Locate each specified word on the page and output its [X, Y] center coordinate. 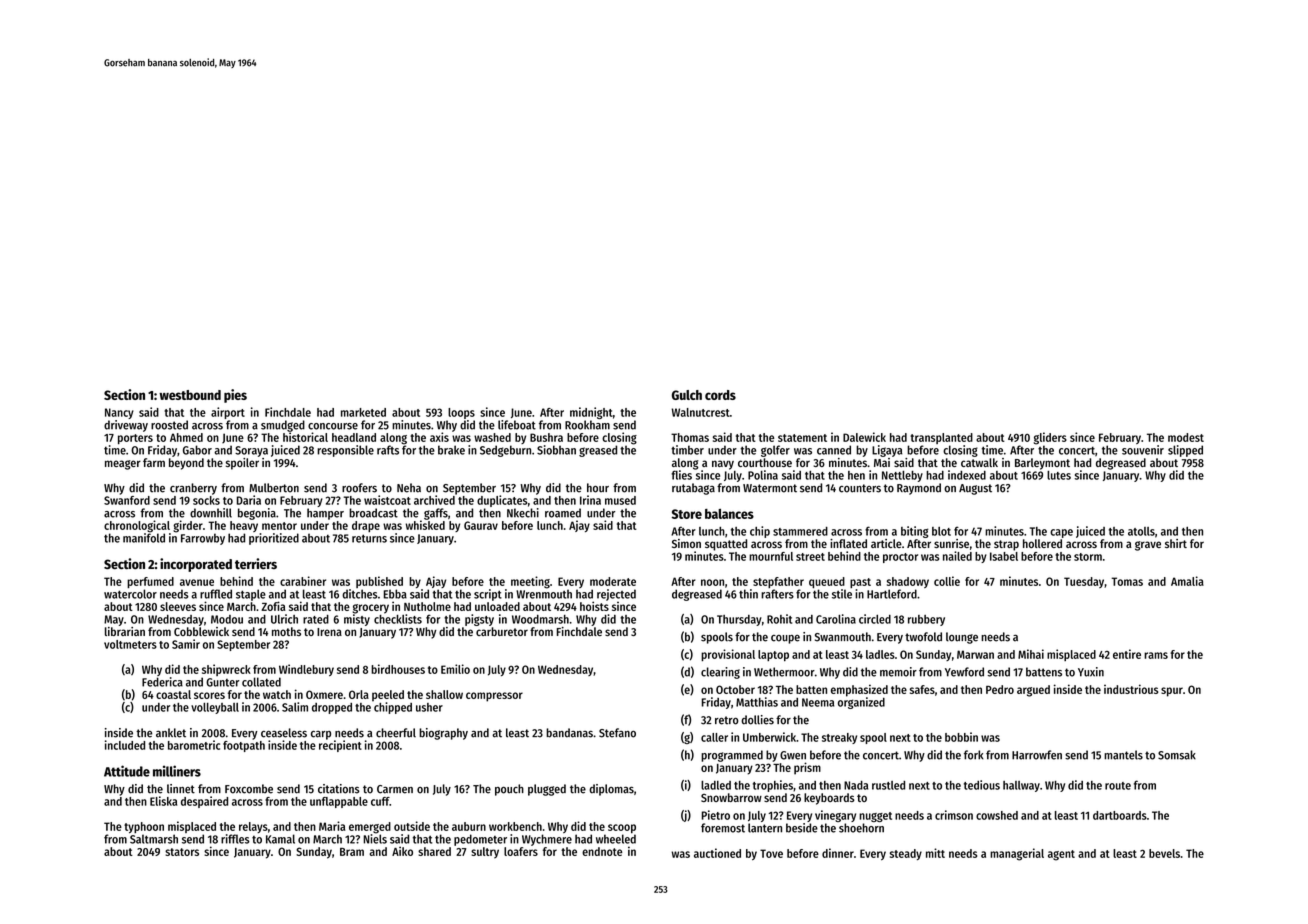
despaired [204, 802]
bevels [1164, 853]
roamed [563, 513]
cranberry [193, 489]
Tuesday [1084, 582]
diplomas [611, 790]
